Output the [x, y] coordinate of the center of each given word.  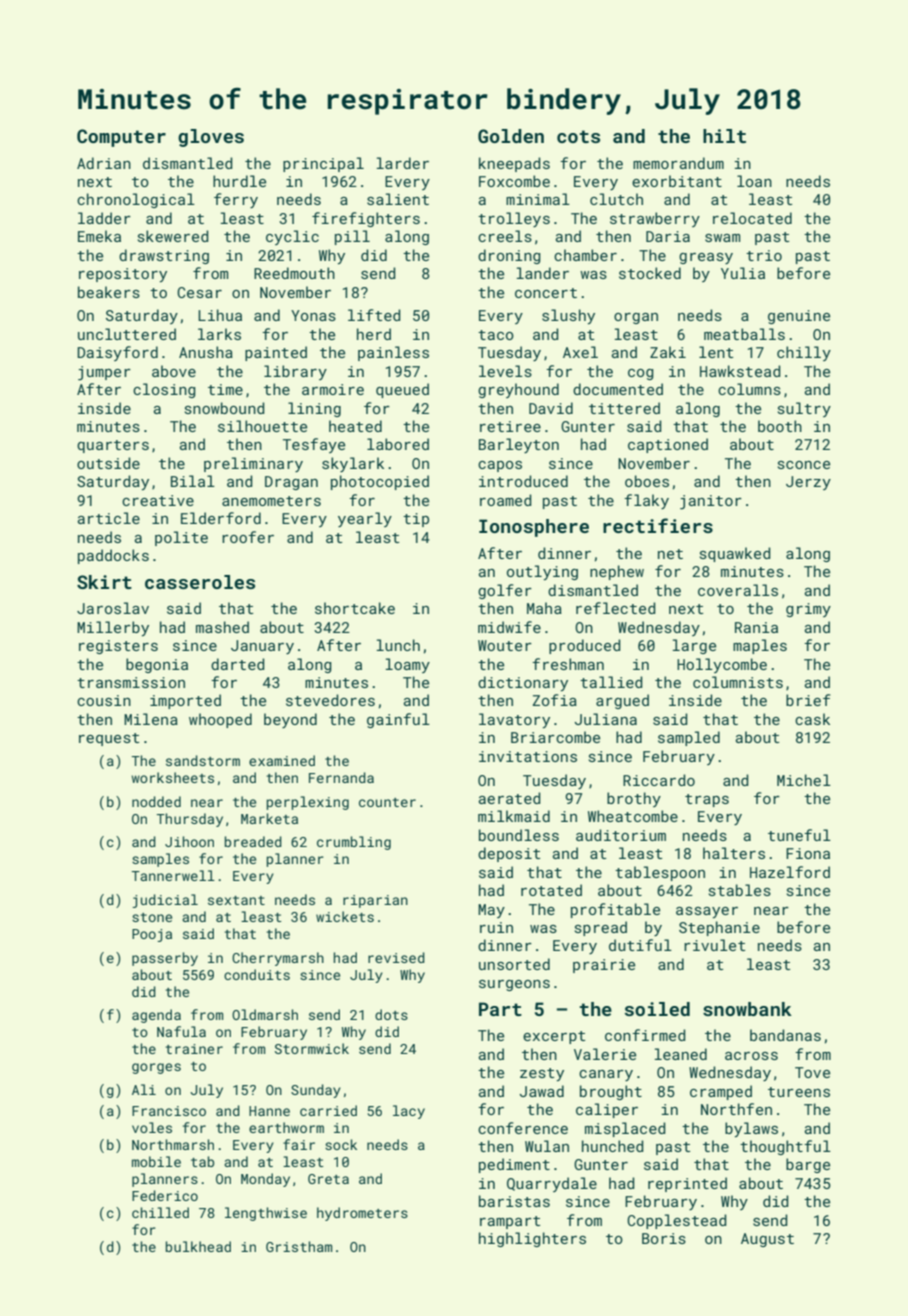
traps [707, 800]
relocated [752, 218]
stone [152, 917]
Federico [165, 1195]
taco [496, 335]
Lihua [220, 315]
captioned [668, 445]
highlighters [532, 1239]
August [767, 1240]
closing [164, 390]
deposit [509, 854]
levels [505, 371]
